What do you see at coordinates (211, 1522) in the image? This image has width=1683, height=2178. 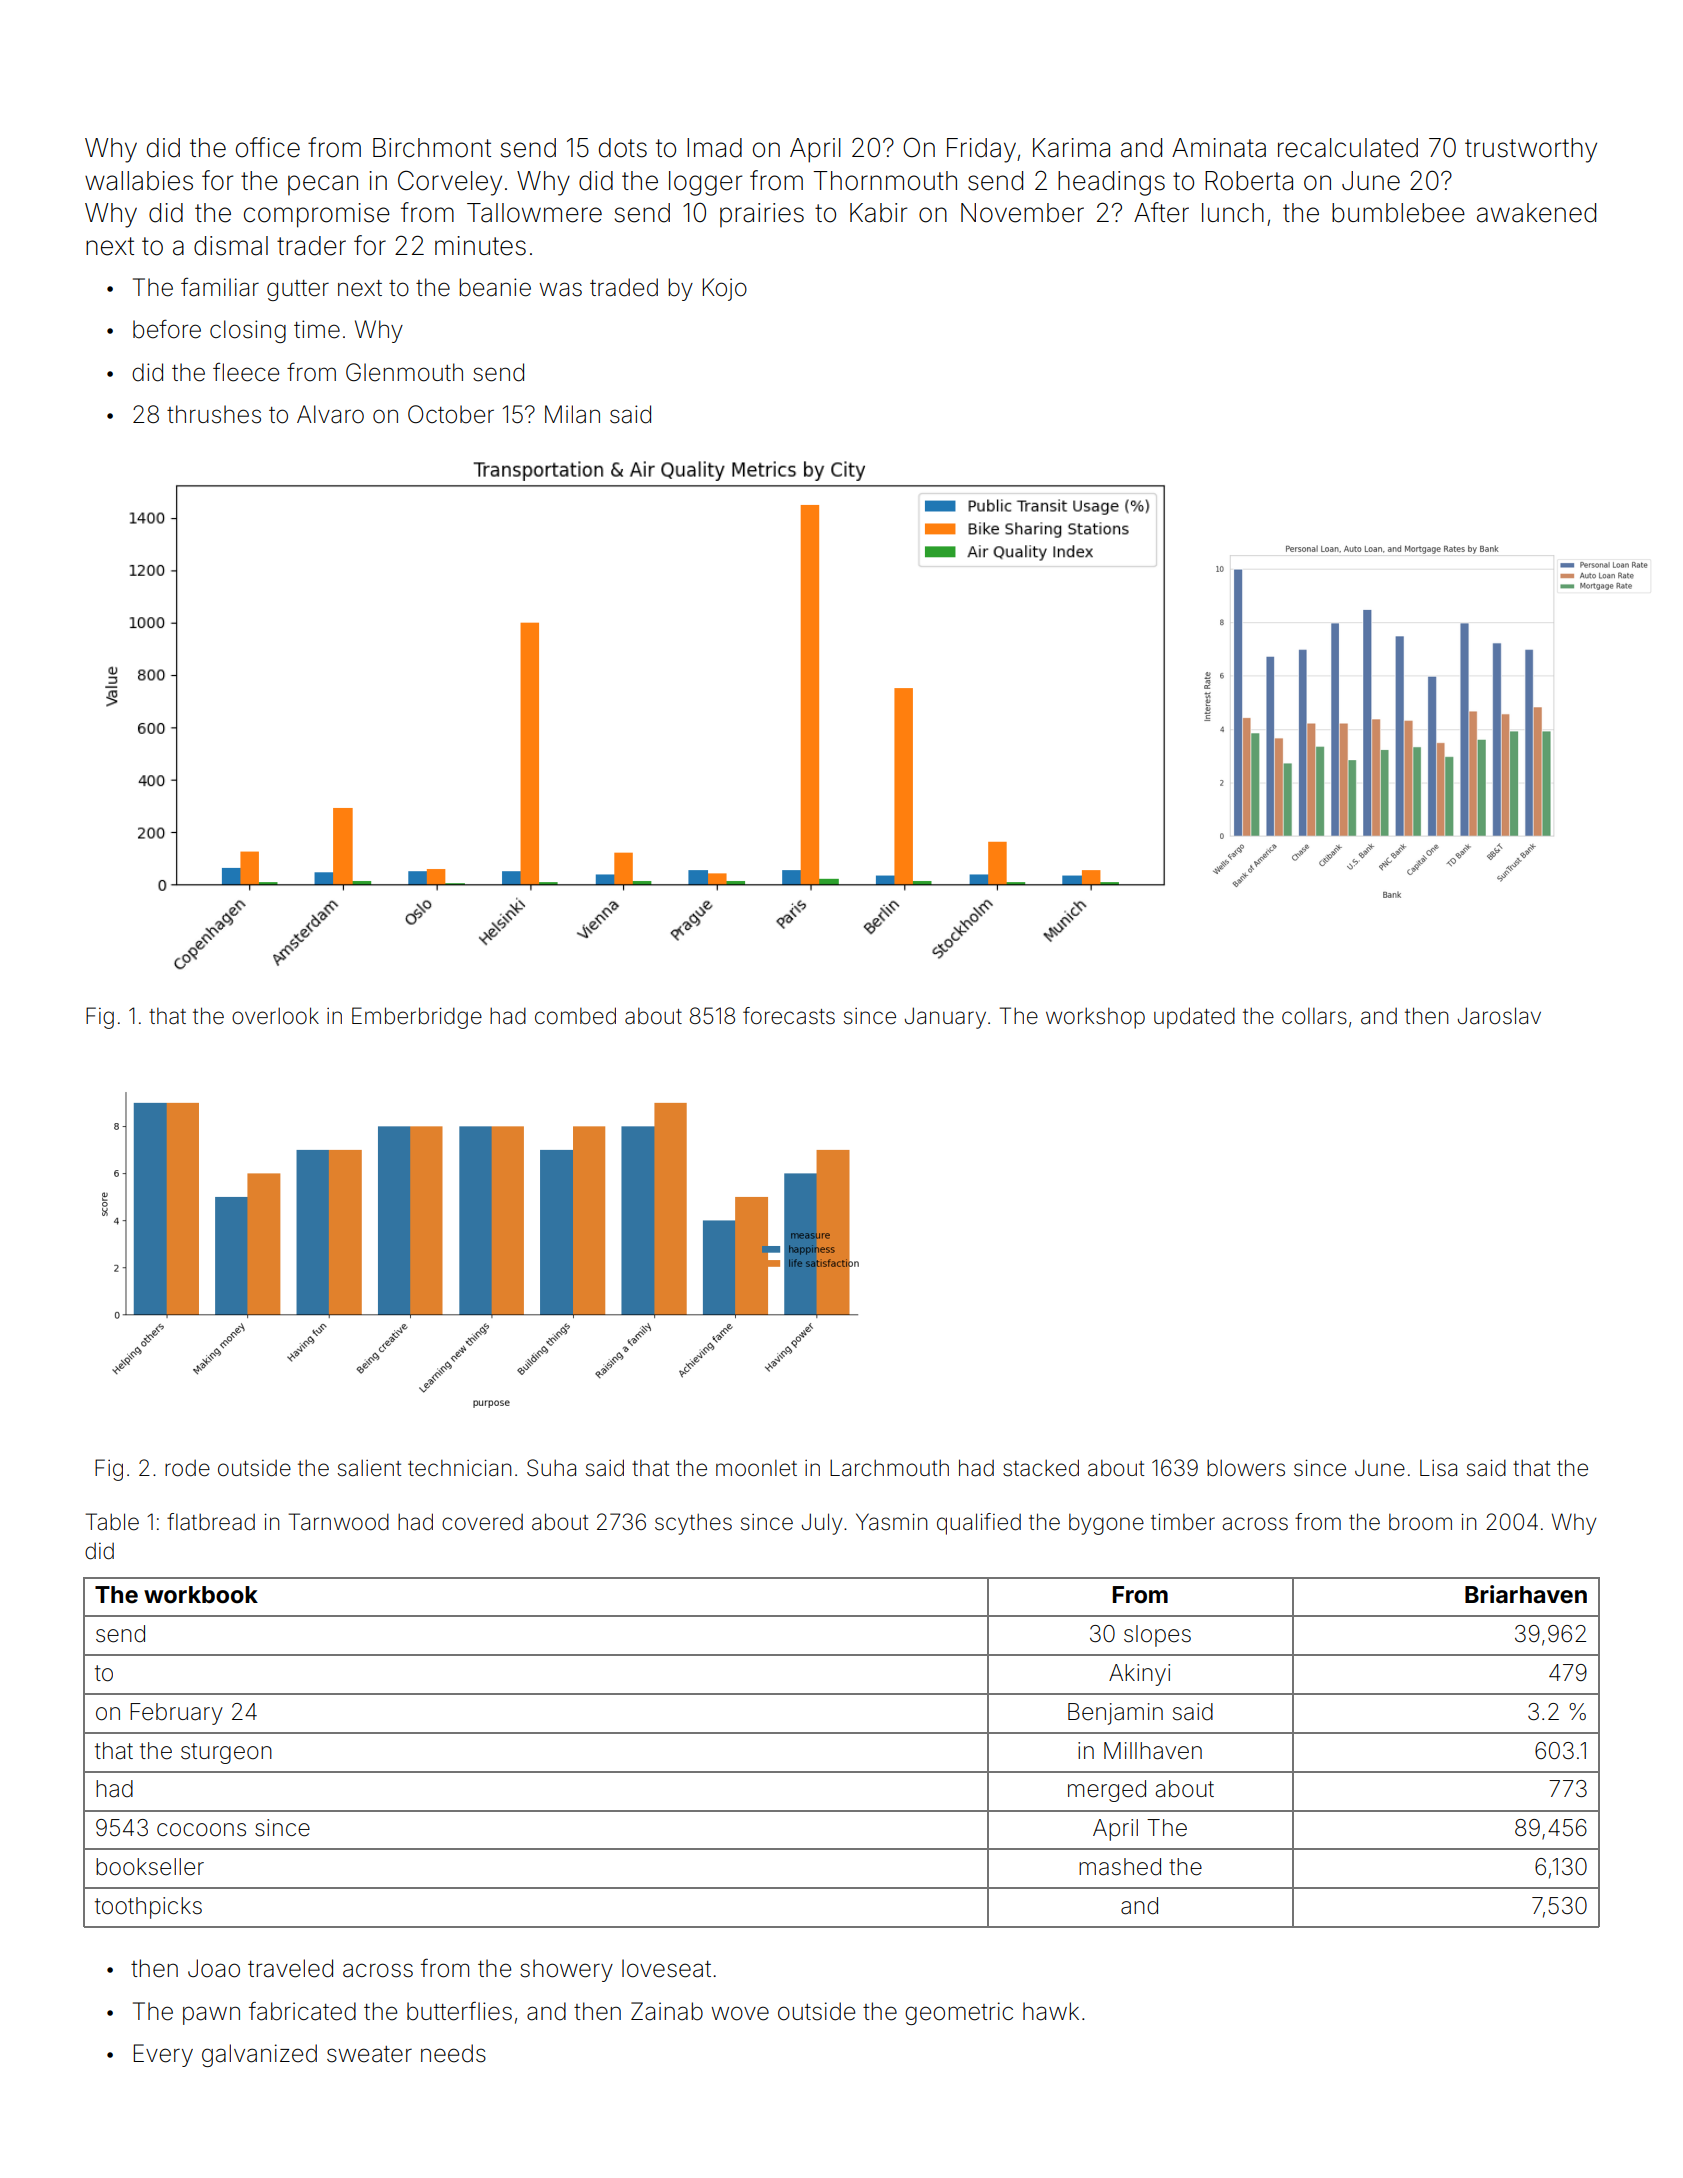 I see `flatbread` at bounding box center [211, 1522].
